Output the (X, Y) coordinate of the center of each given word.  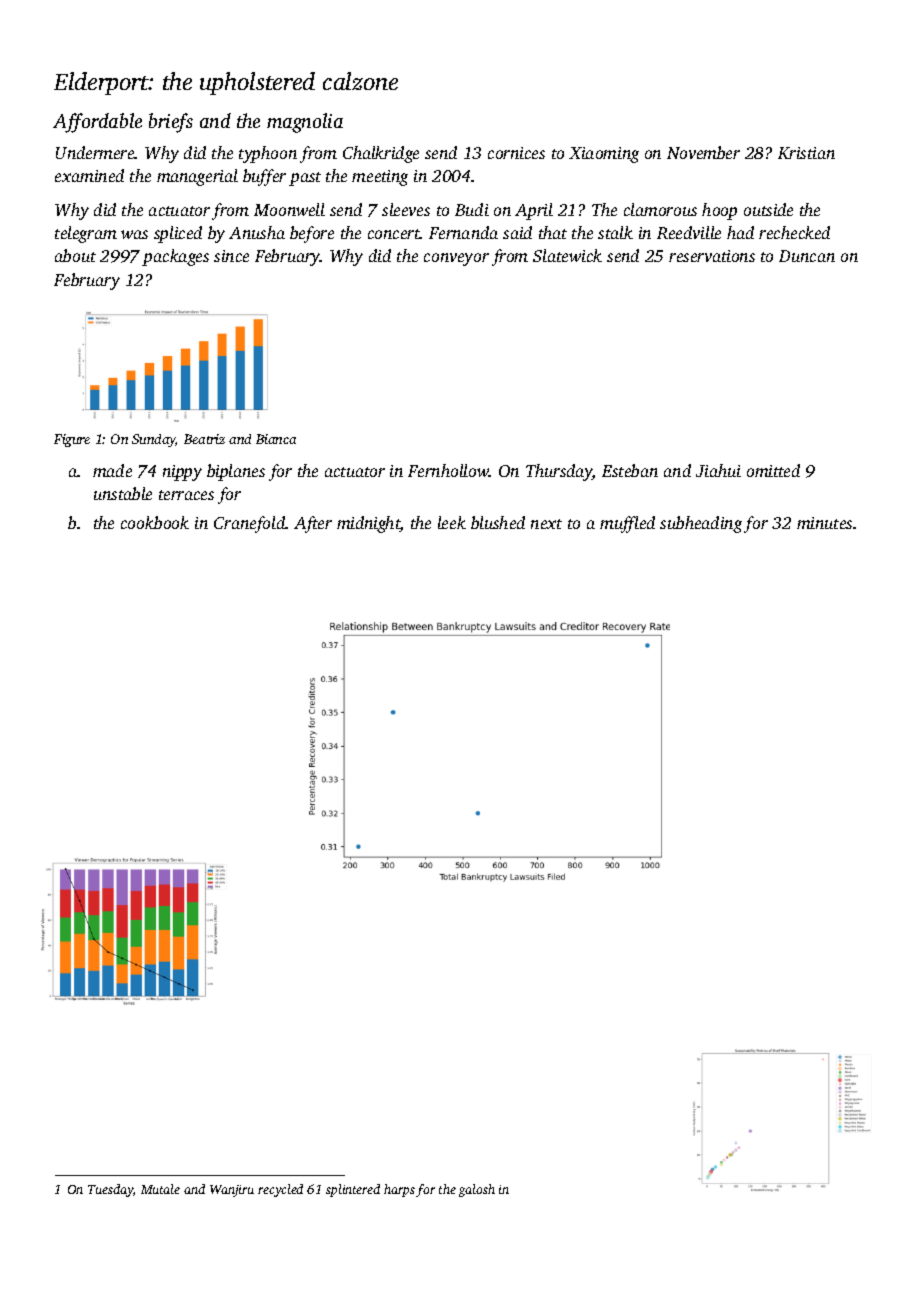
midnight (368, 524)
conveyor (456, 259)
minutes (824, 523)
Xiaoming (604, 155)
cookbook (155, 522)
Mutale (160, 1189)
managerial (197, 177)
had (740, 232)
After (313, 524)
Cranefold (249, 524)
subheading (701, 524)
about (75, 255)
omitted (773, 470)
